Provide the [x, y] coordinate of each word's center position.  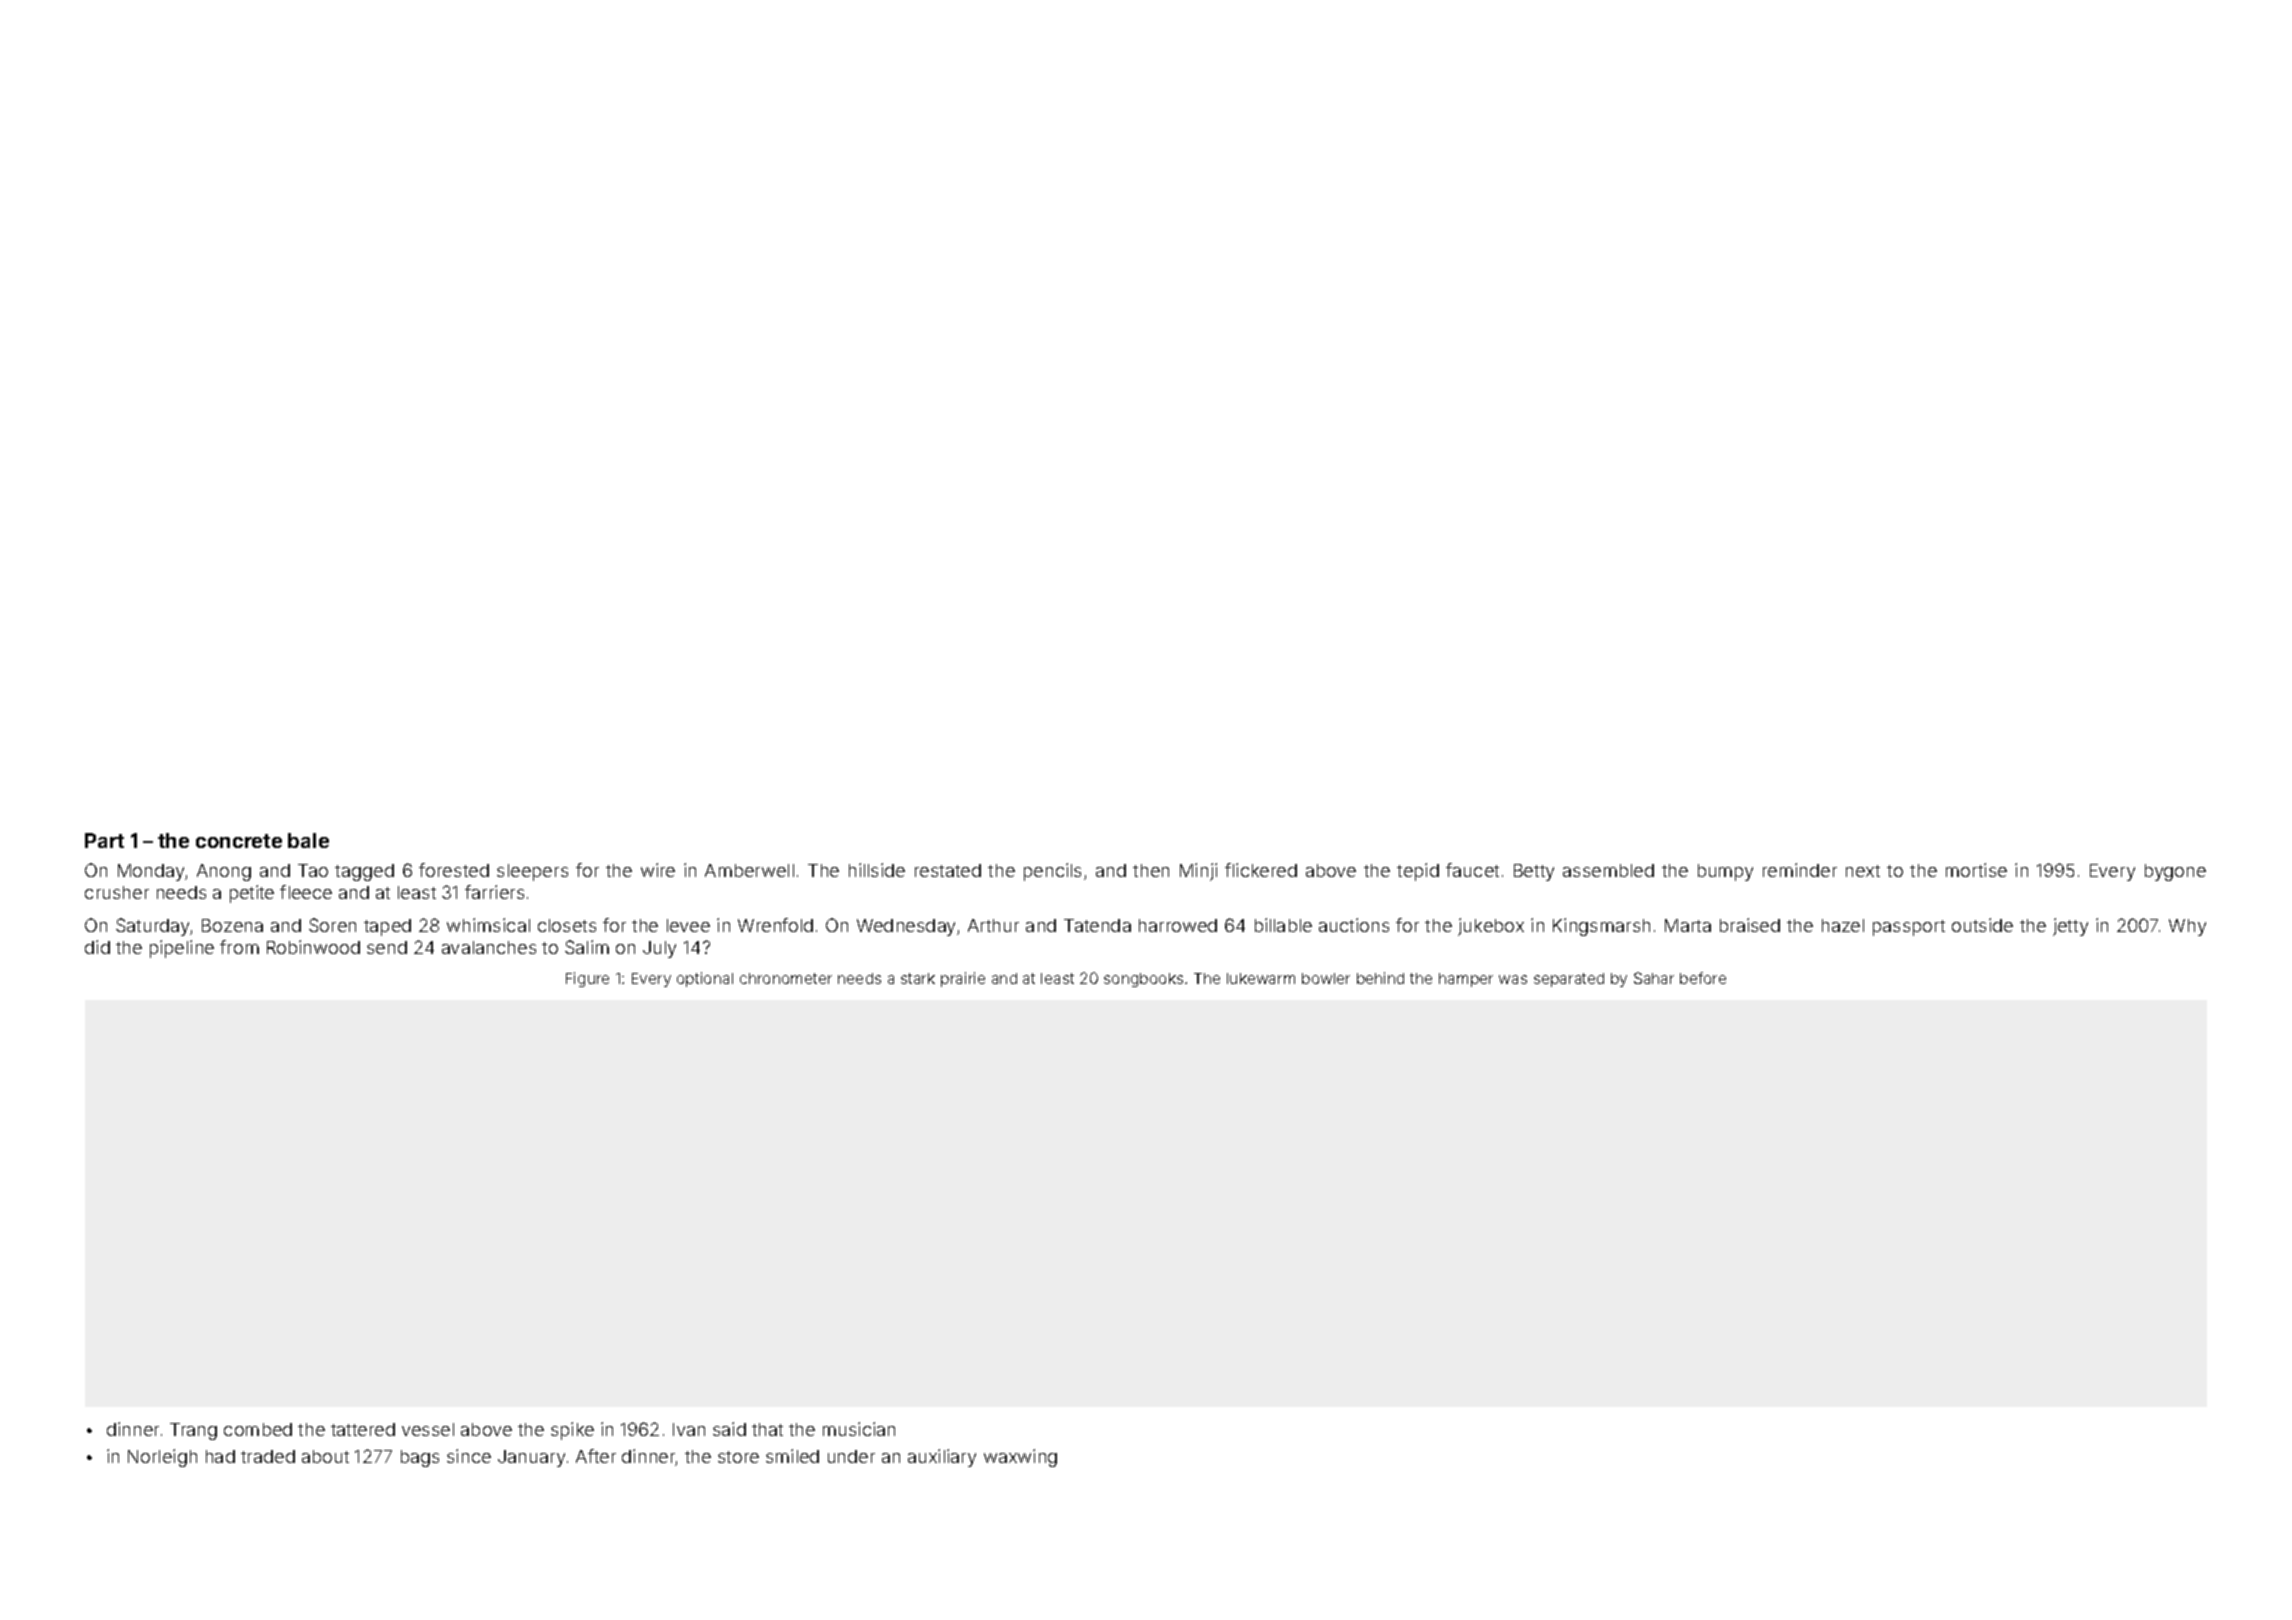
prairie [963, 979]
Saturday [153, 927]
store [738, 1457]
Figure [587, 979]
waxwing [1020, 1458]
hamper [1466, 980]
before [1703, 978]
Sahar [1654, 978]
